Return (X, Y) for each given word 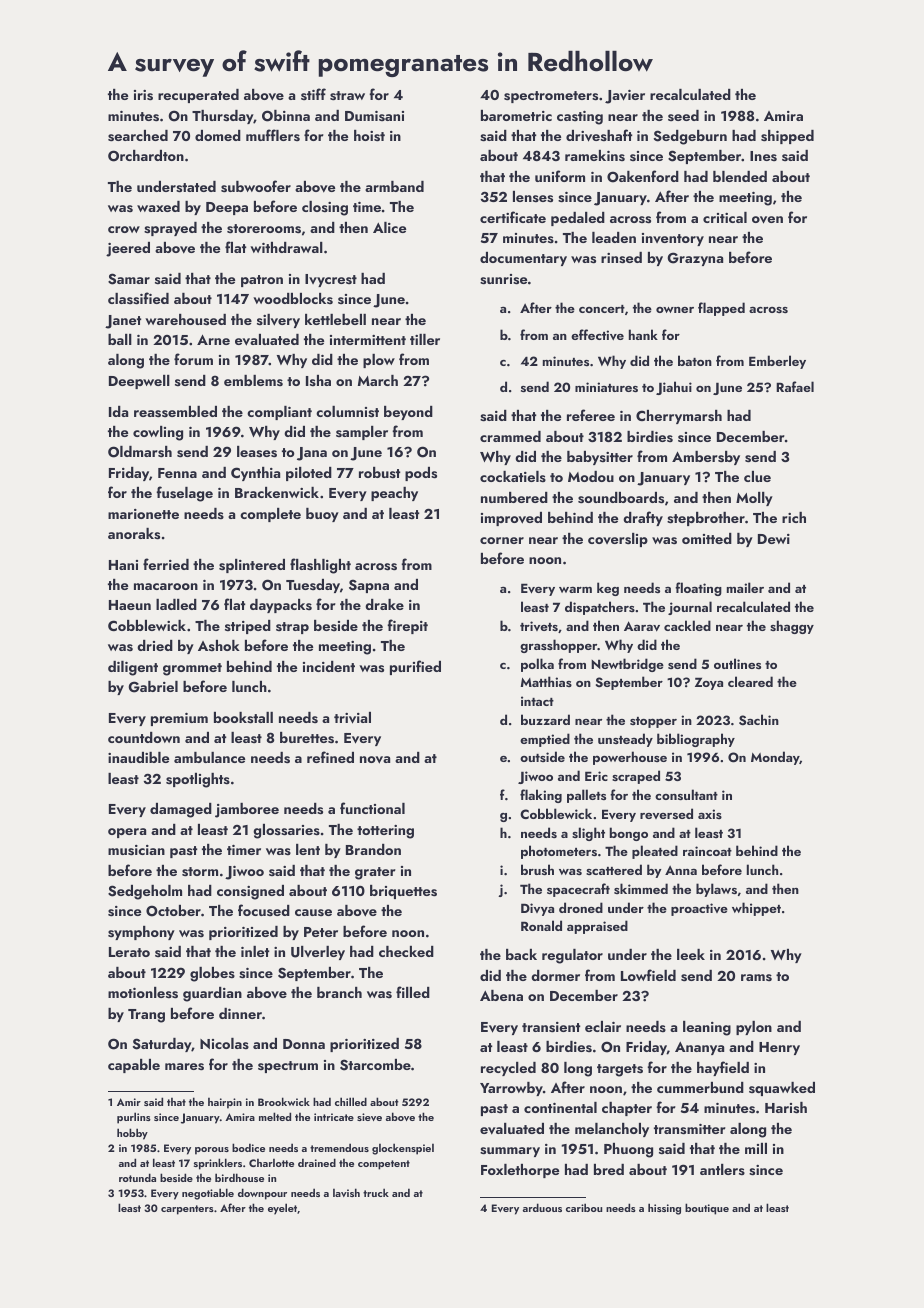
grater (375, 873)
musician (136, 850)
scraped (636, 777)
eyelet (282, 1209)
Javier (625, 97)
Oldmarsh (140, 452)
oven (767, 220)
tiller (425, 339)
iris (143, 95)
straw (347, 96)
